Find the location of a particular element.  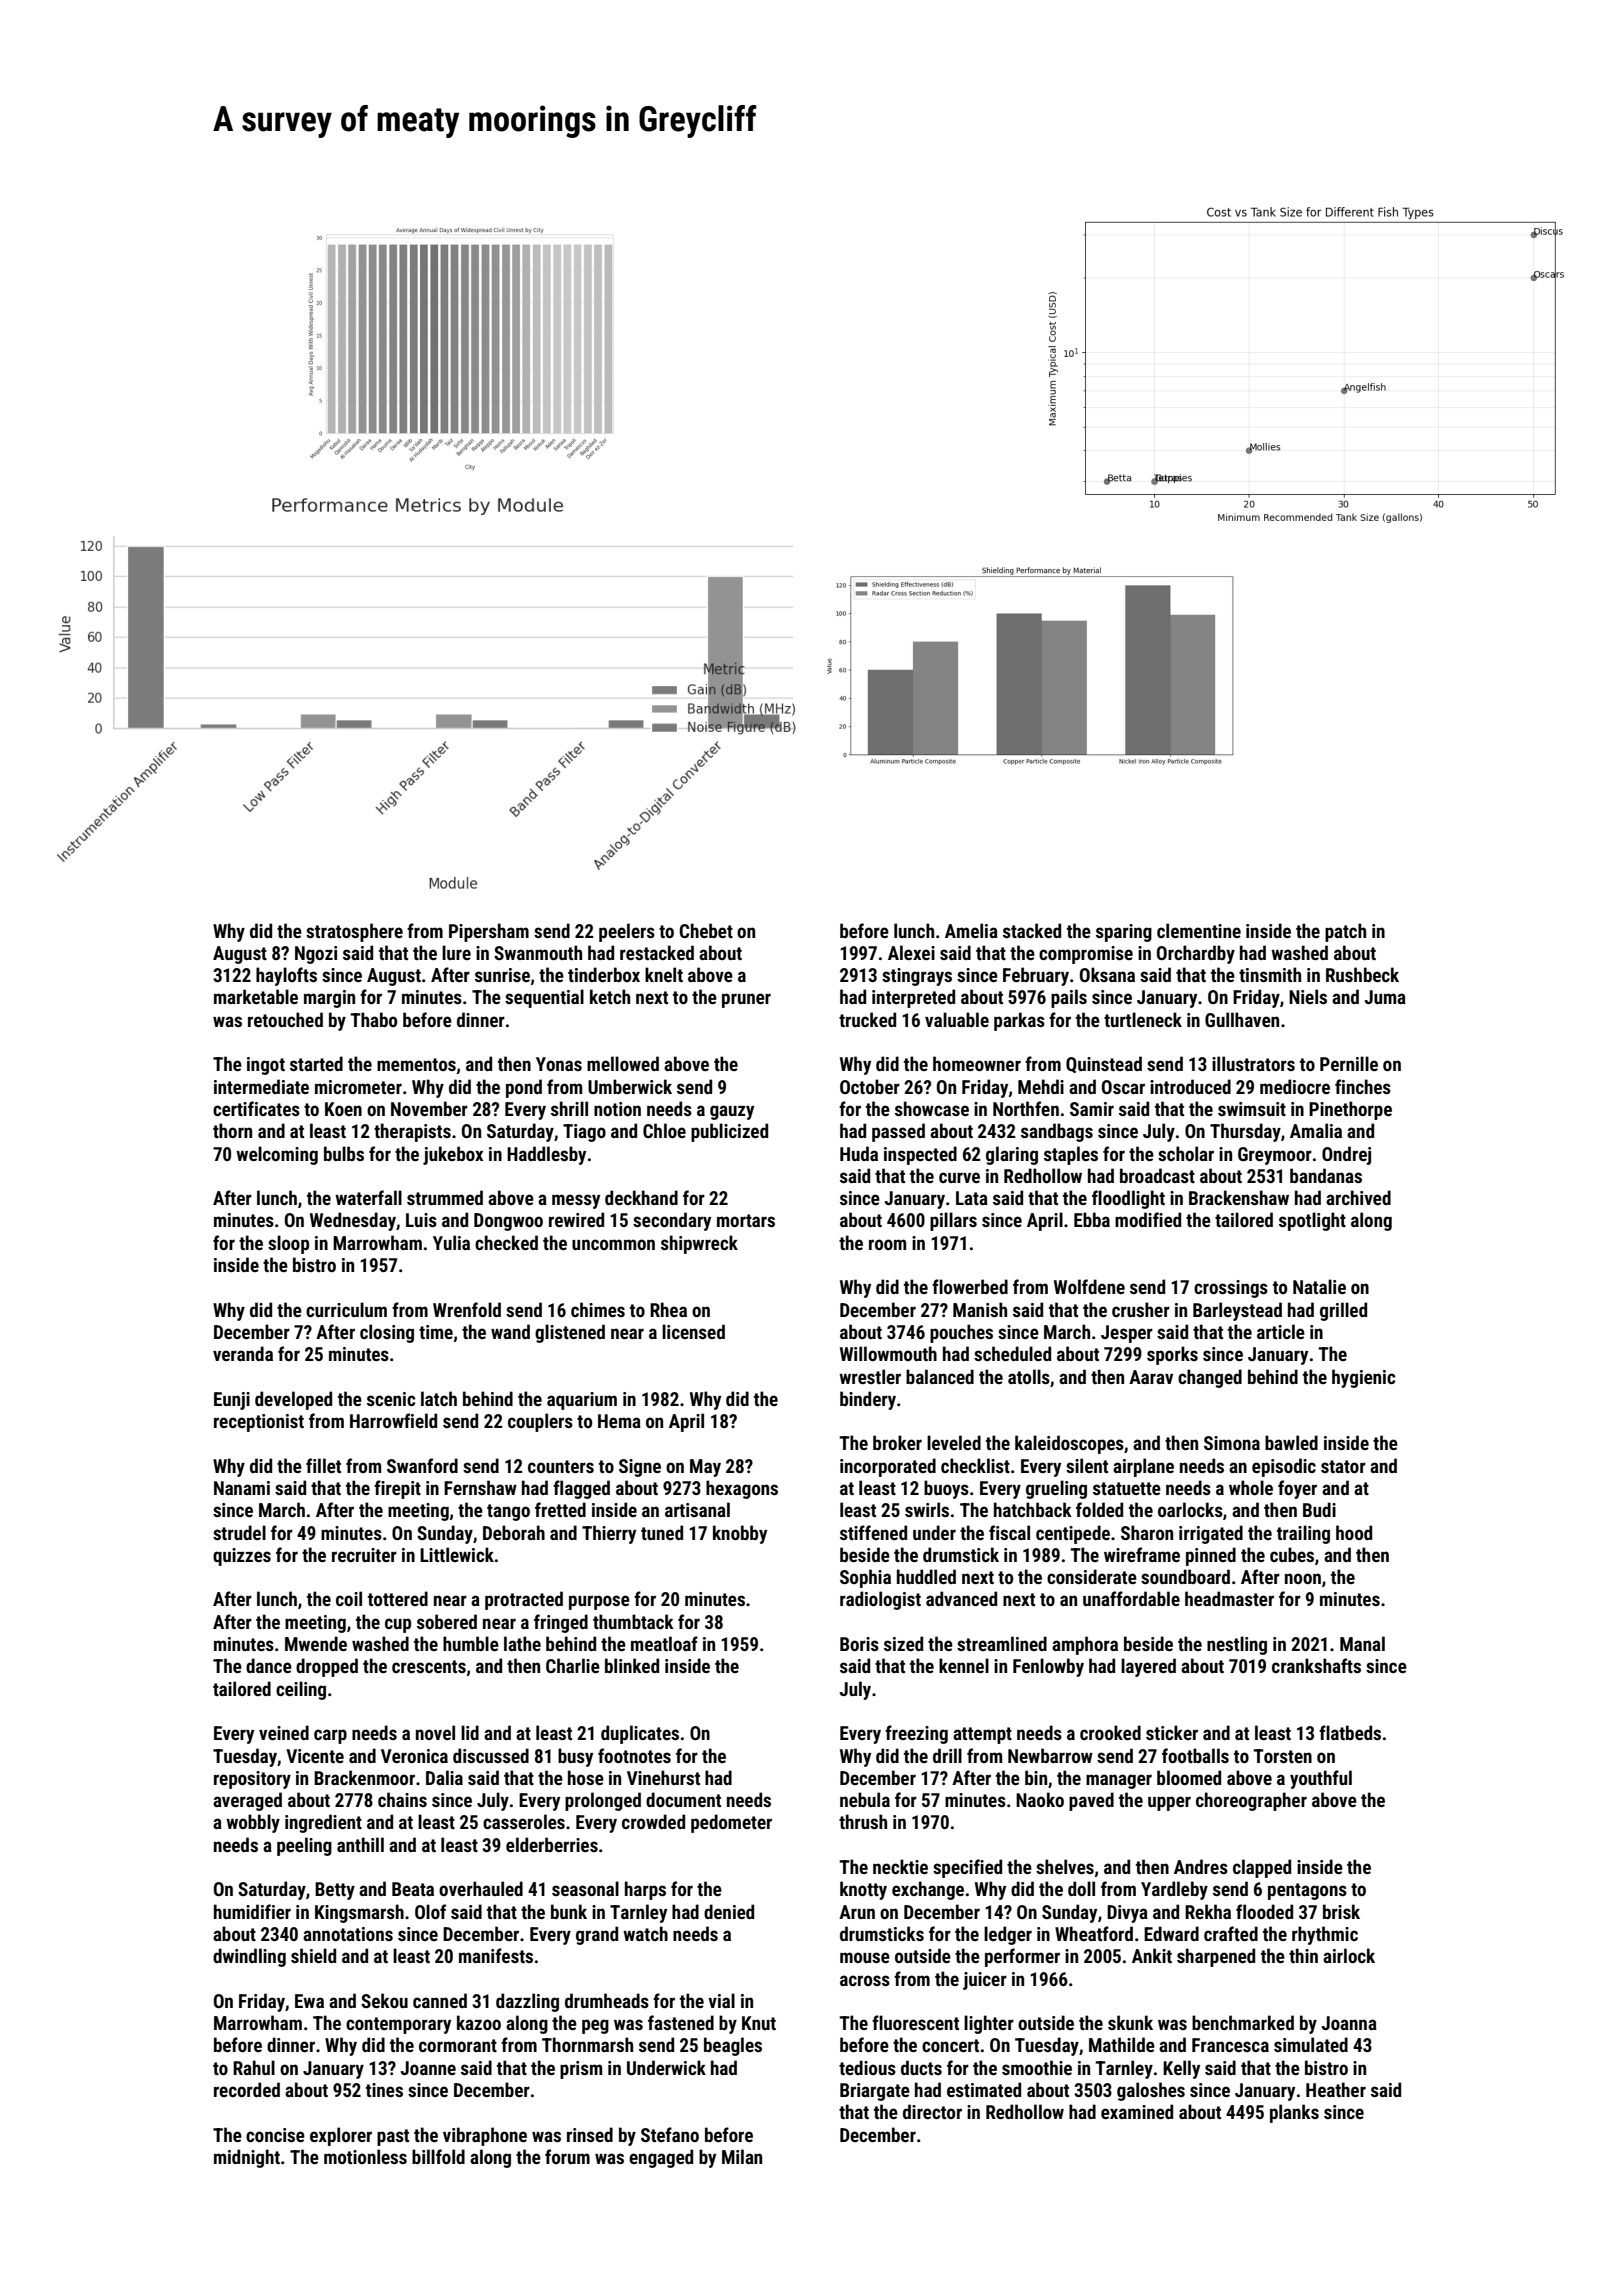

hexagons is located at coordinates (742, 1489).
